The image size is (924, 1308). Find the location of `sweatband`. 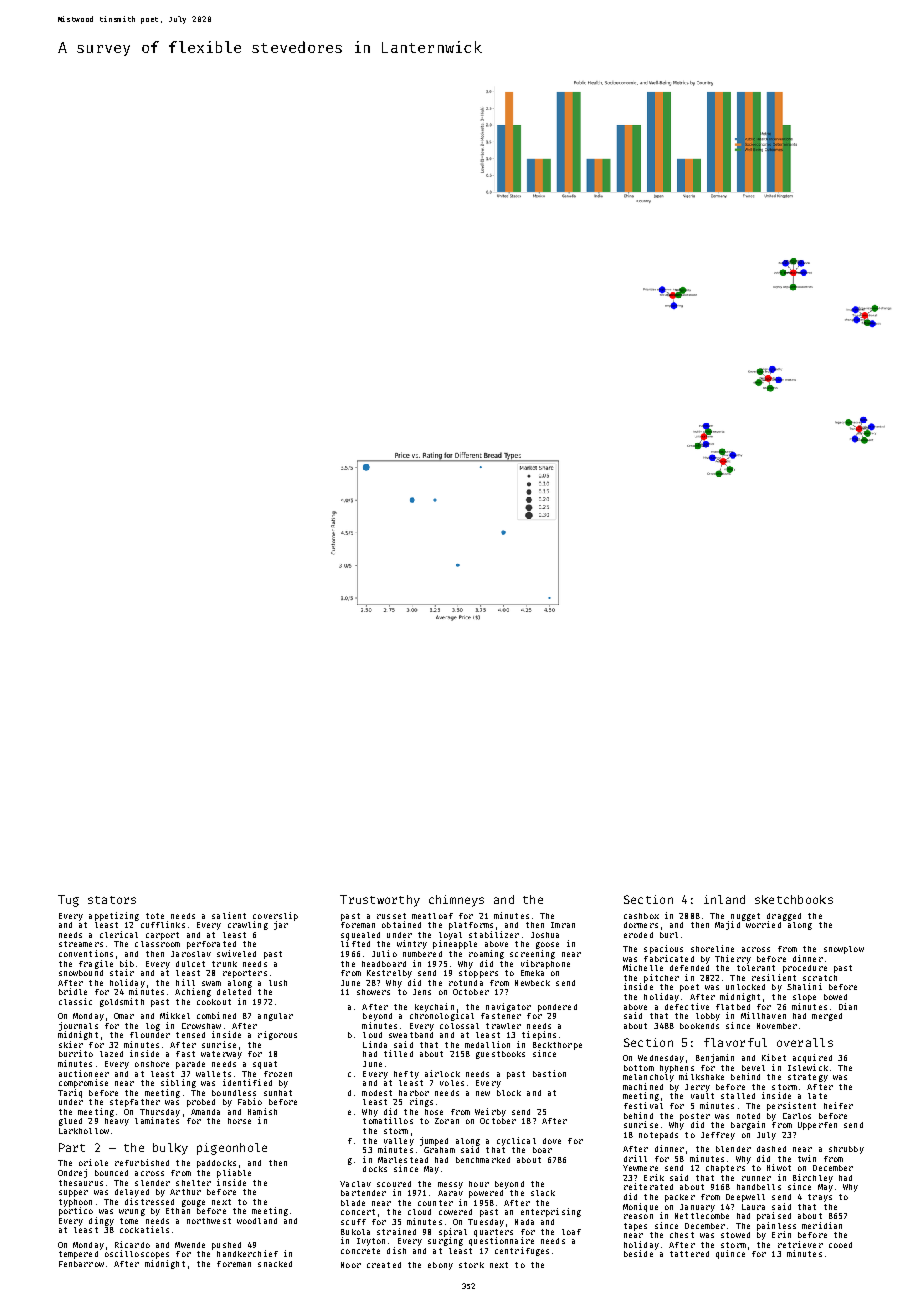

sweatband is located at coordinates (411, 1035).
